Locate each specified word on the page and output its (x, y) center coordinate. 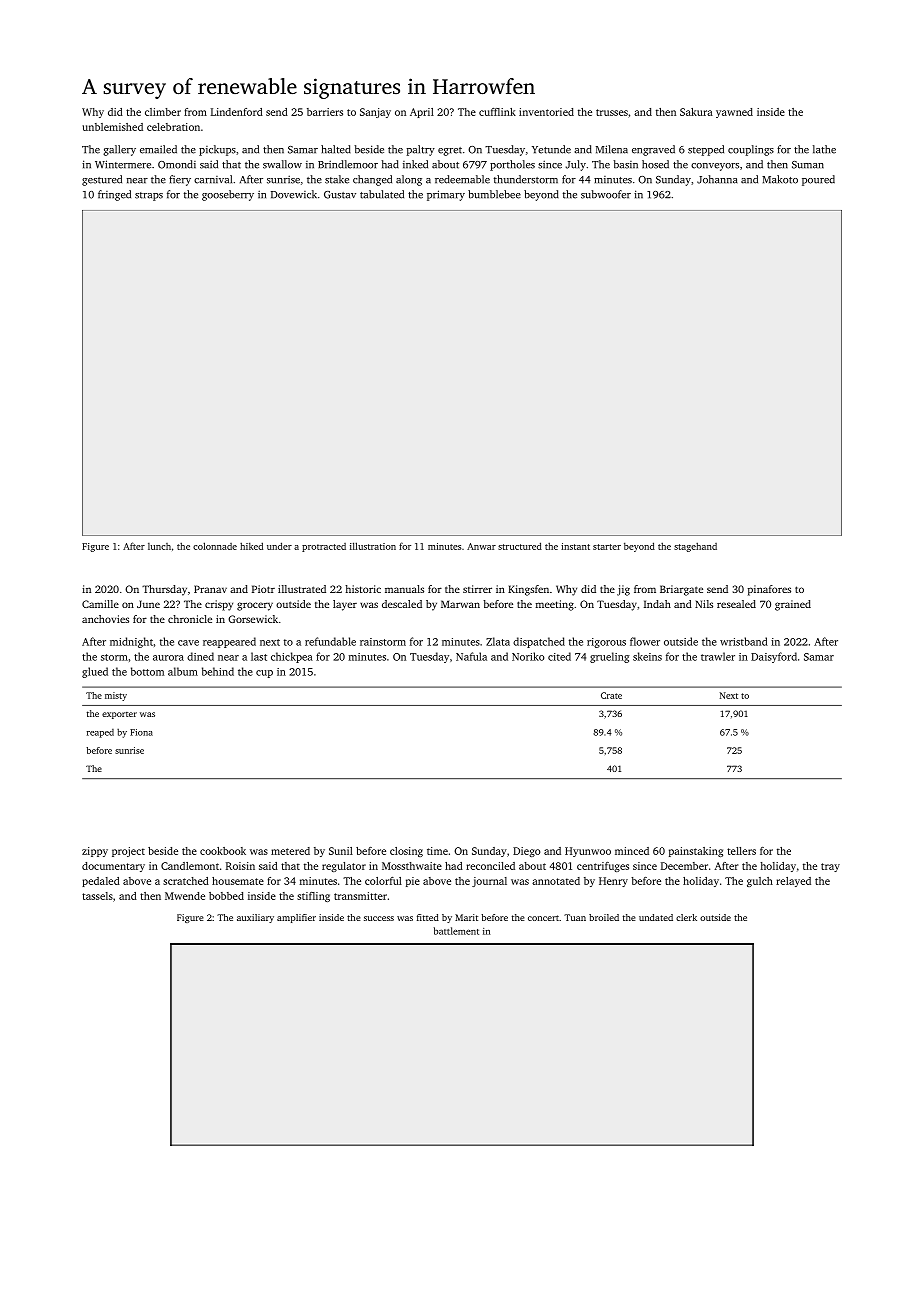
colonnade (215, 546)
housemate (238, 881)
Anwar (481, 546)
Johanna (717, 179)
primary (446, 195)
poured (818, 180)
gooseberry (228, 195)
